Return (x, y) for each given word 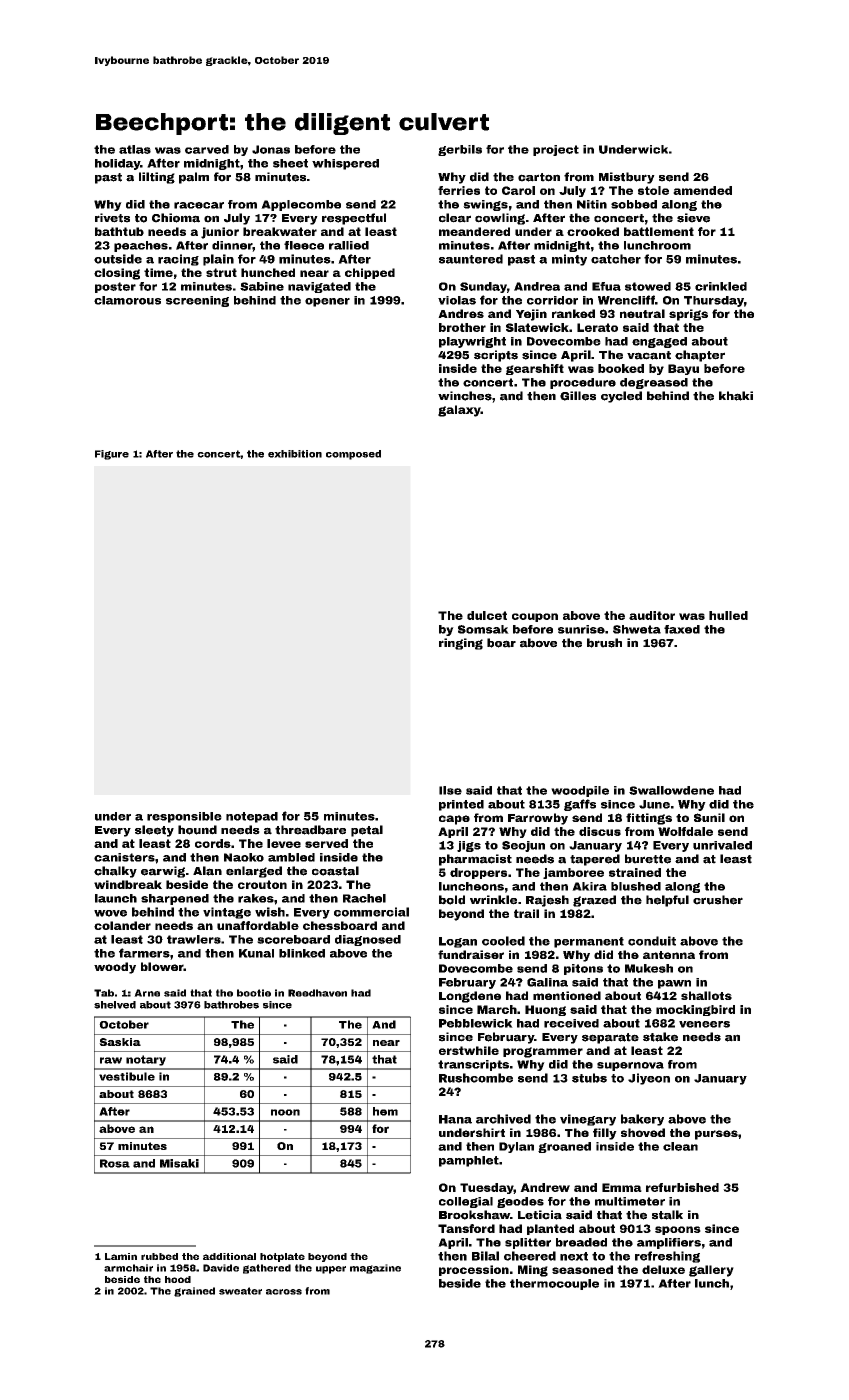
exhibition (295, 454)
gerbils (460, 150)
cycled (621, 397)
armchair (128, 1268)
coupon (535, 617)
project (556, 150)
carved (207, 149)
